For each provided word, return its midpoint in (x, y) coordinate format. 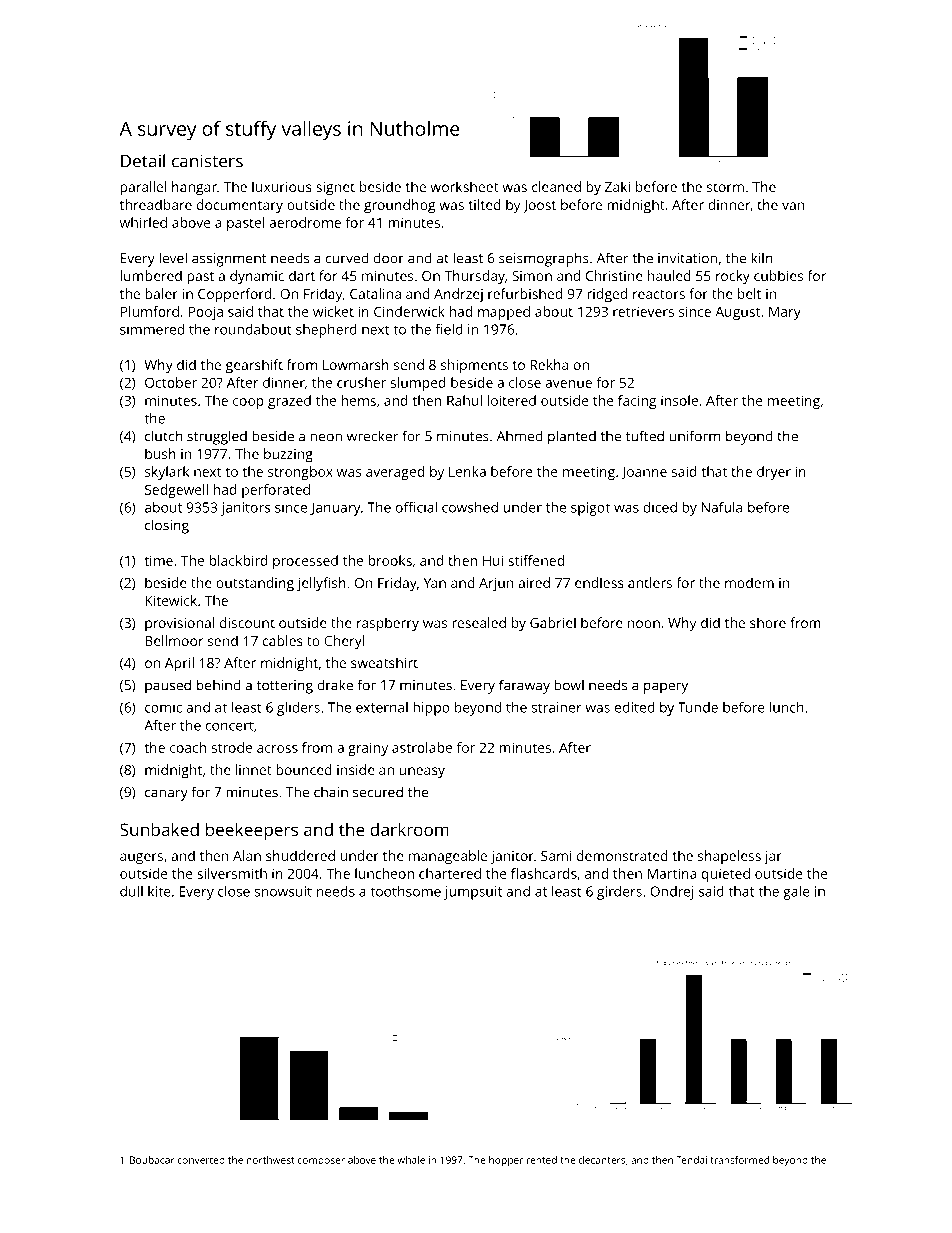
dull (131, 891)
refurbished (525, 293)
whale (411, 1160)
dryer (774, 473)
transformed (739, 1160)
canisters (207, 161)
